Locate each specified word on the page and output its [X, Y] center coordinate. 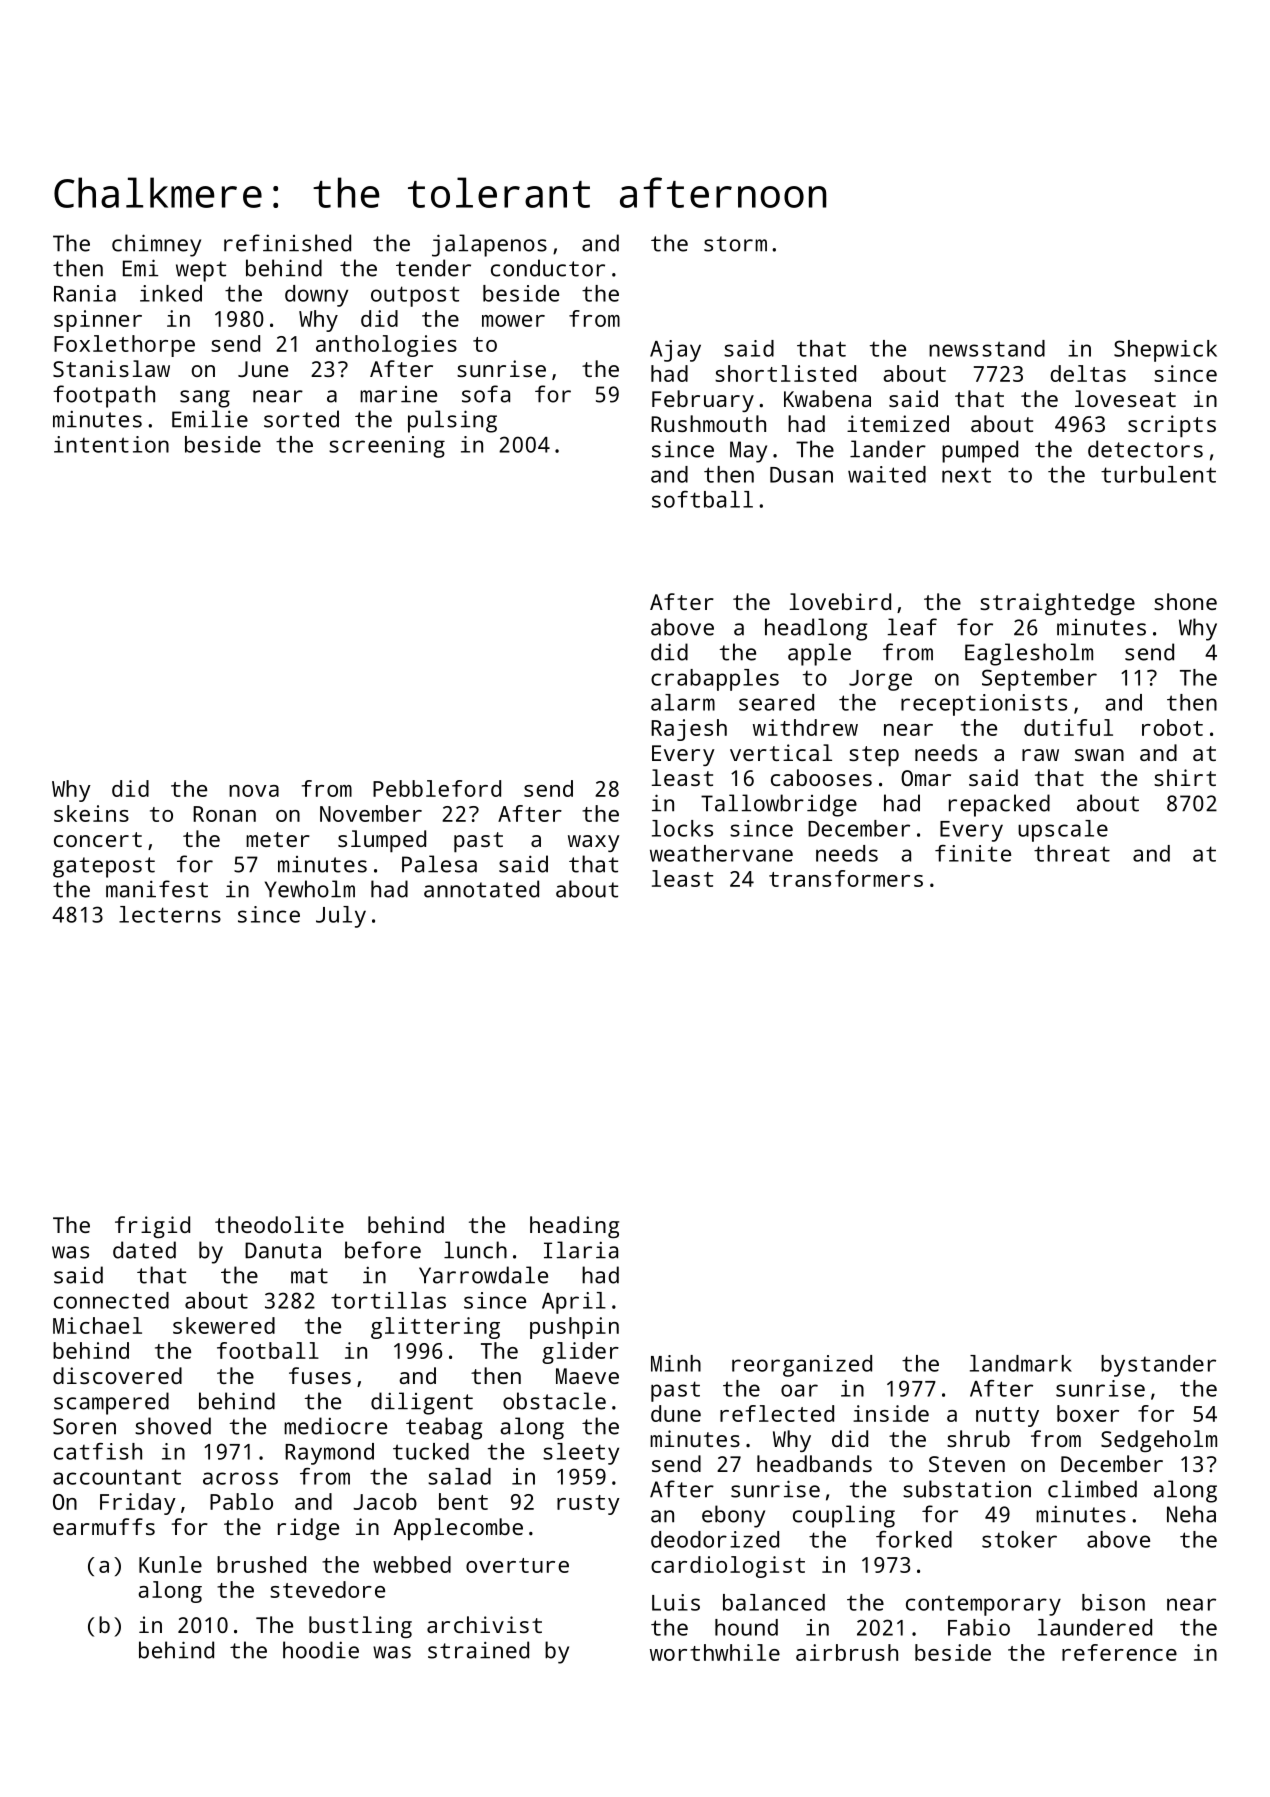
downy [316, 296]
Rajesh [689, 730]
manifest [157, 889]
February [703, 401]
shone [1185, 601]
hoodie [321, 1650]
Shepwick [1165, 351]
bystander [1158, 1366]
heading [574, 1227]
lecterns [170, 914]
